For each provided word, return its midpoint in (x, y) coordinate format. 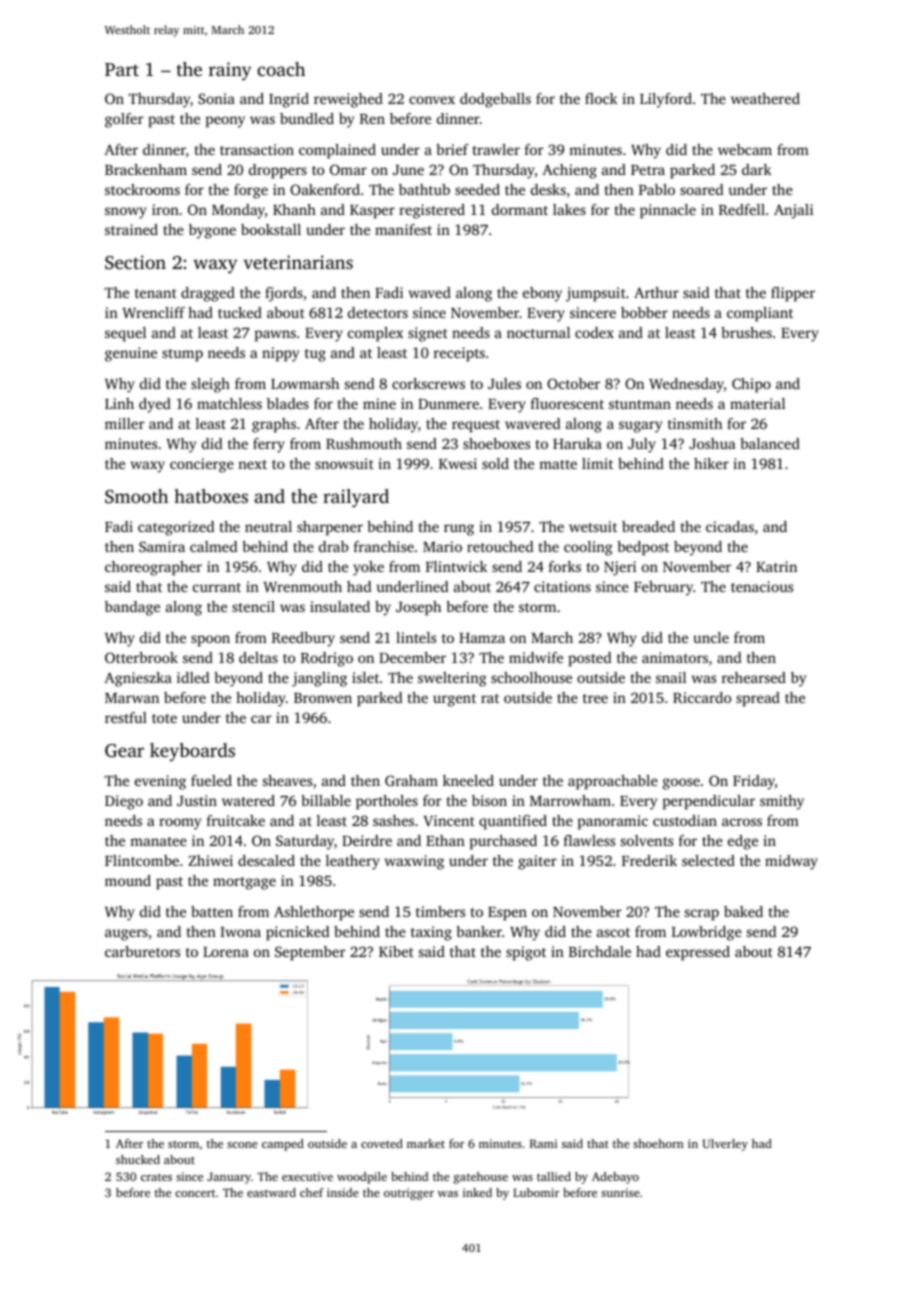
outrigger (409, 1194)
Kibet (396, 951)
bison (489, 800)
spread (758, 699)
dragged (208, 294)
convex (432, 100)
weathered (765, 98)
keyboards (192, 752)
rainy (230, 71)
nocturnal (538, 332)
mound (128, 880)
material (757, 403)
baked (743, 911)
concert (195, 1193)
